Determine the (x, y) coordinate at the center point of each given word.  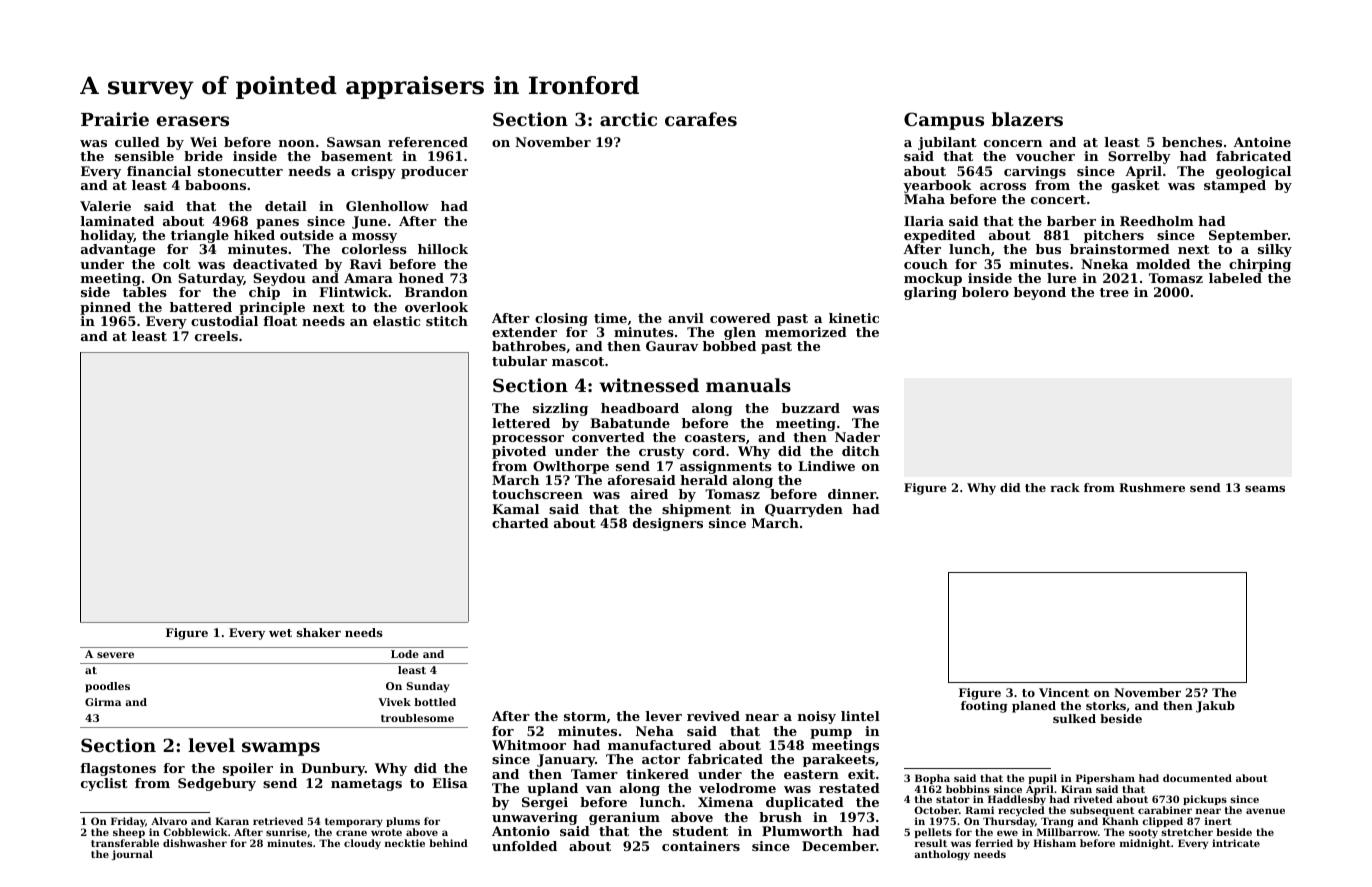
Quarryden (804, 510)
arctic (628, 119)
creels (216, 336)
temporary (354, 822)
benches (1192, 142)
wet (280, 633)
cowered (740, 318)
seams (1265, 489)
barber (1071, 221)
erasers (193, 121)
